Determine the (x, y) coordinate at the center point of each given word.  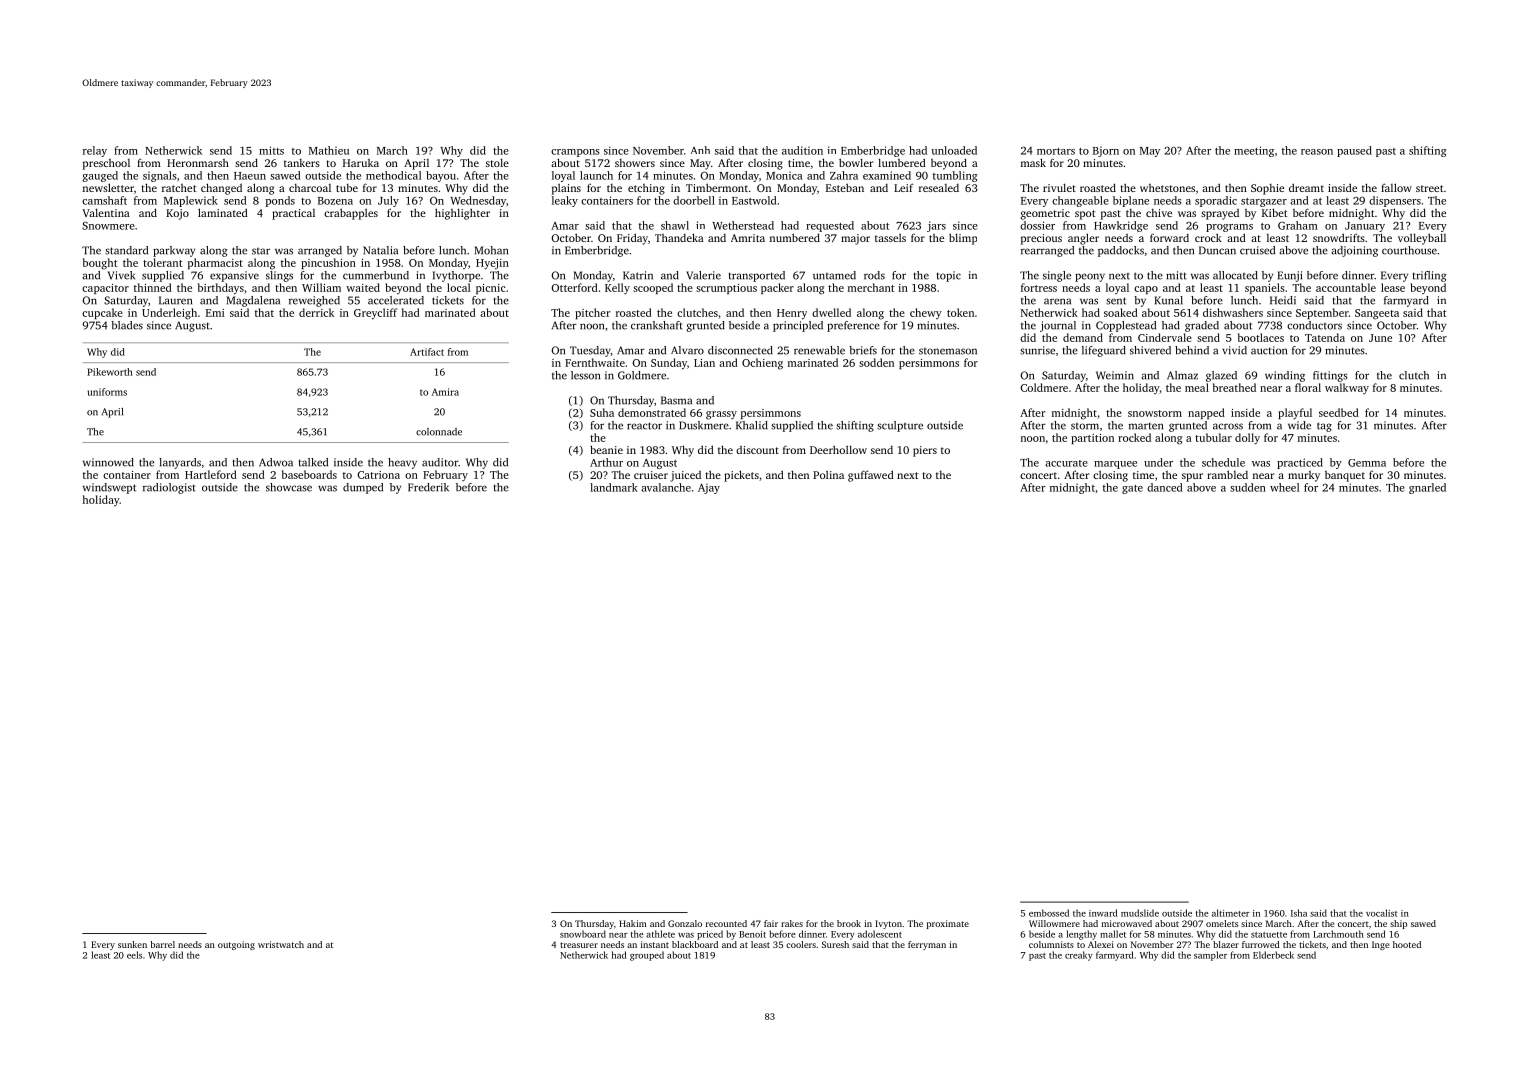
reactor (644, 426)
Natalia (380, 250)
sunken (132, 944)
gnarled (1427, 488)
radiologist (169, 488)
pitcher (592, 313)
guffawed (871, 476)
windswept (109, 488)
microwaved (1127, 923)
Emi (215, 313)
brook (849, 923)
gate (1132, 489)
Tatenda (1325, 337)
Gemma (1367, 463)
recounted (726, 923)
